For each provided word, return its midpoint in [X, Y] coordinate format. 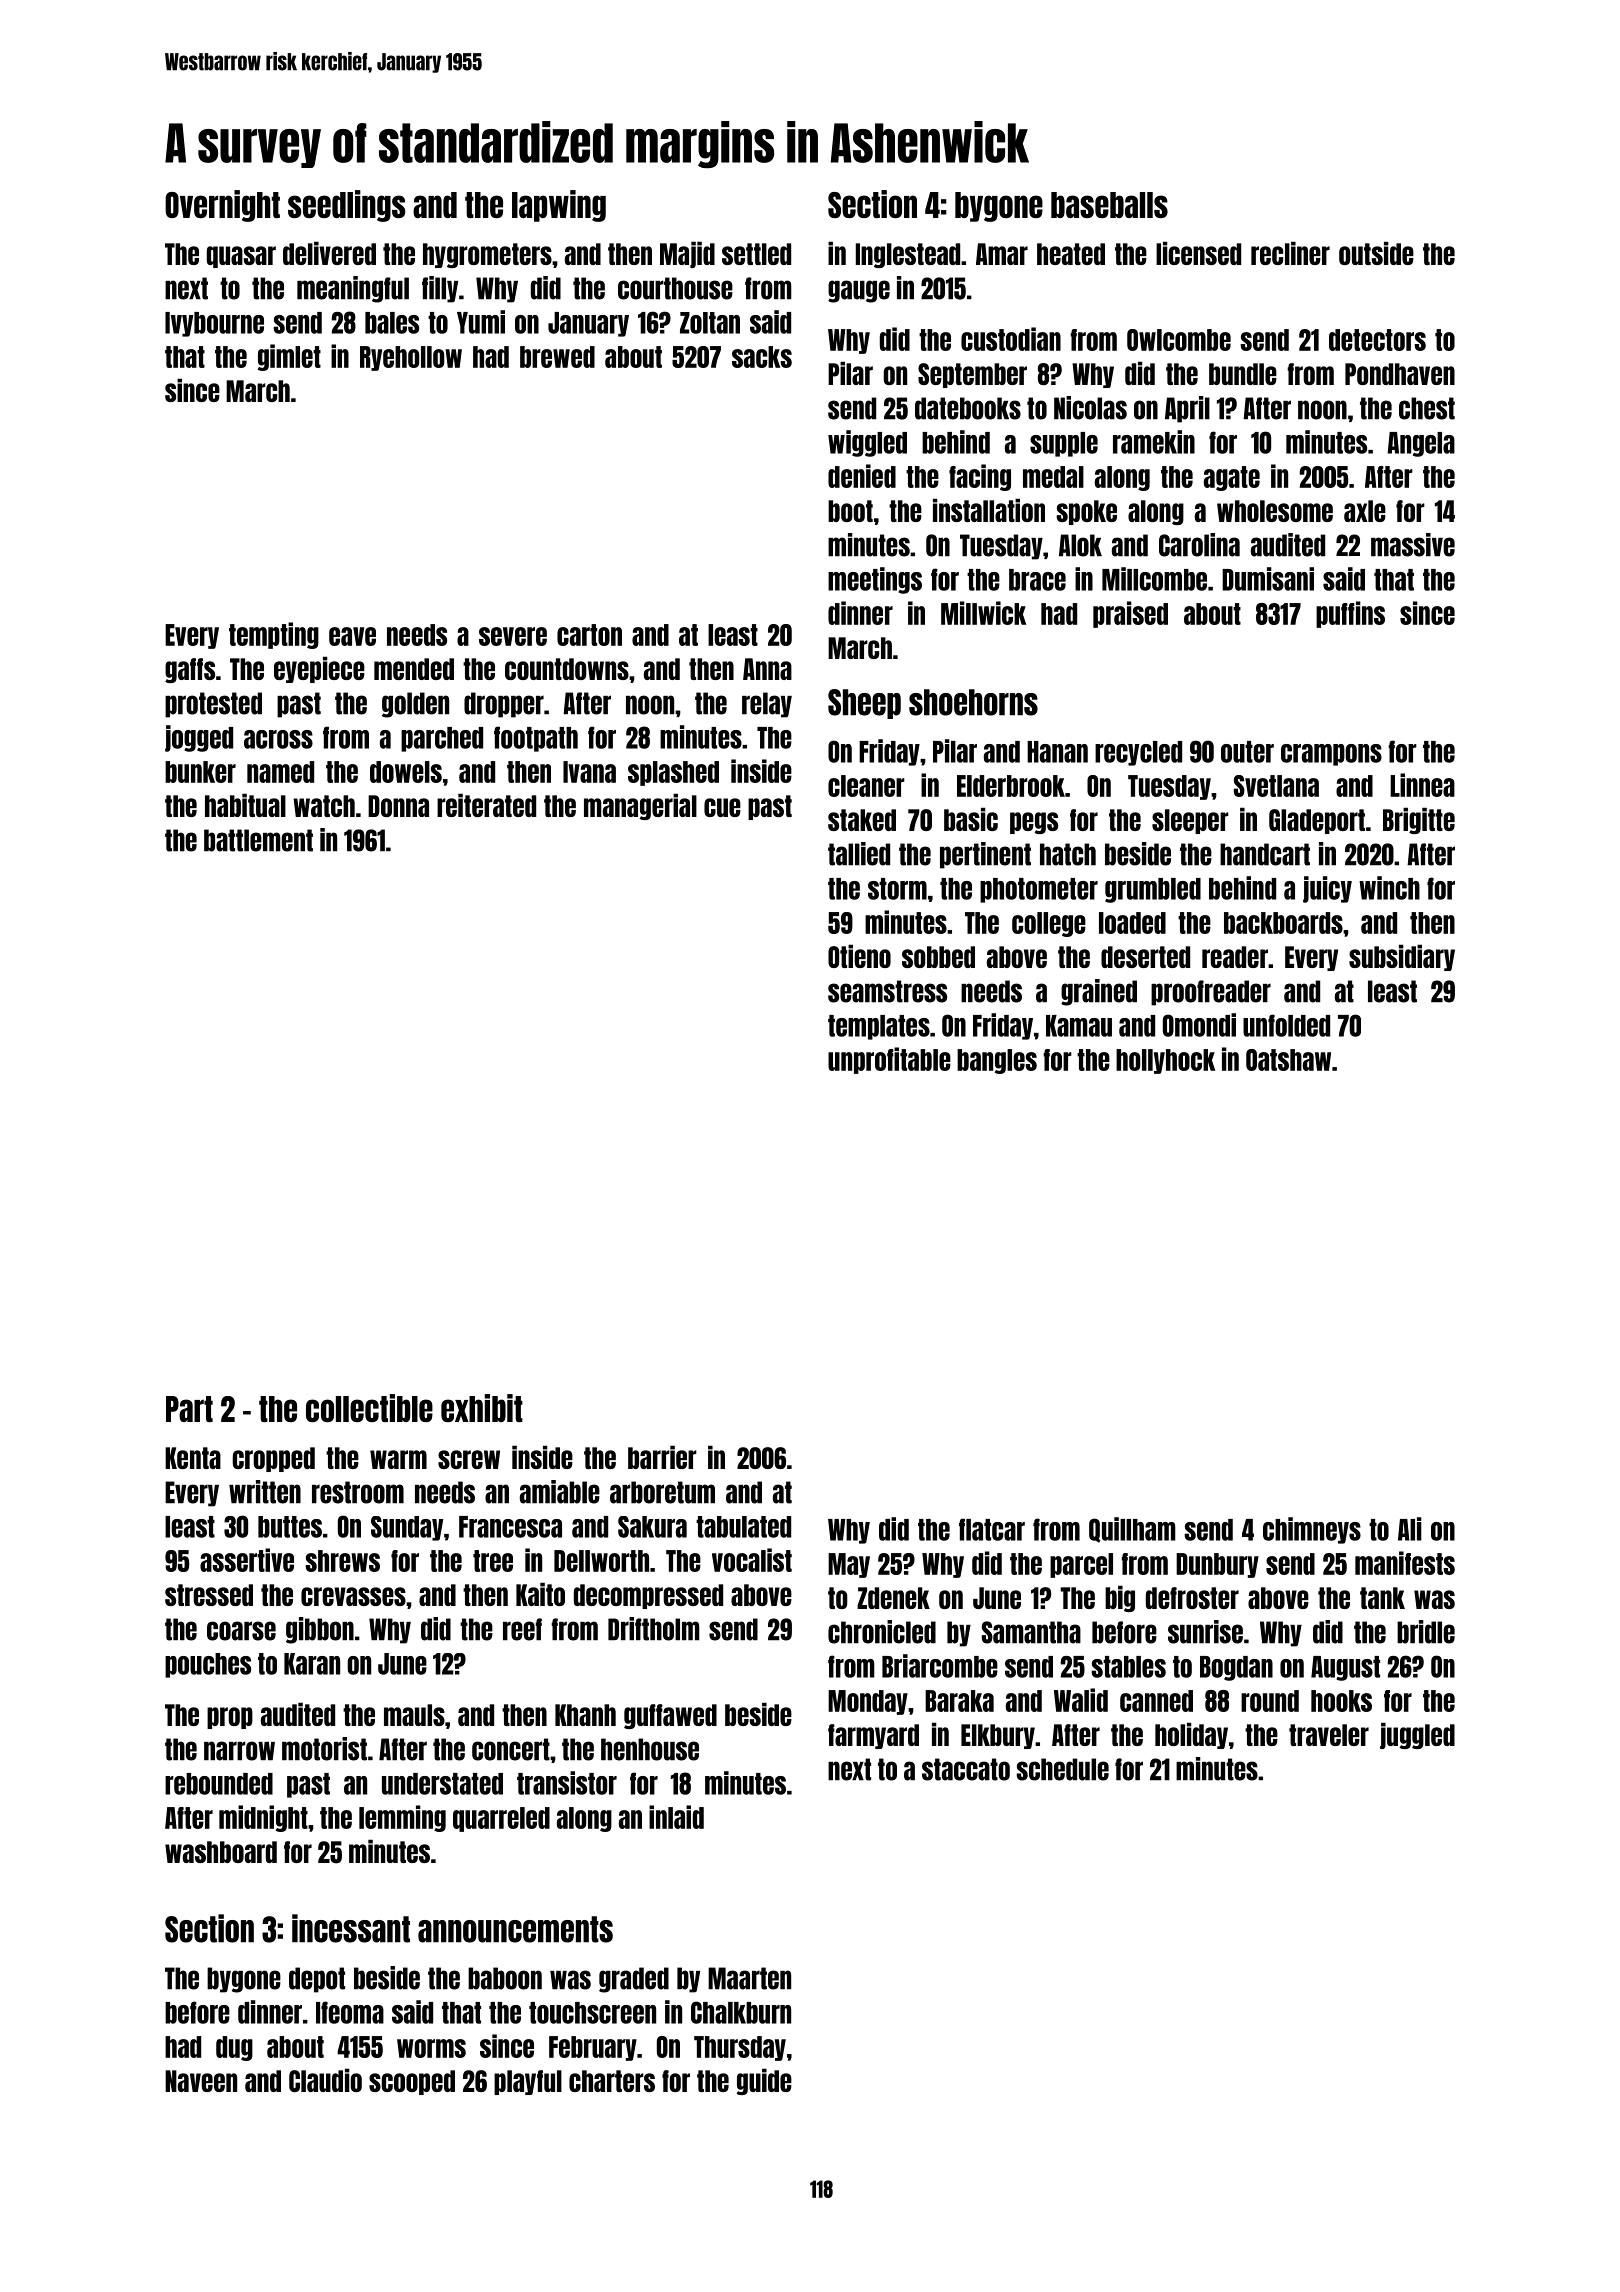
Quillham [1132, 1530]
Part [189, 1409]
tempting [274, 635]
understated [442, 1784]
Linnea [1422, 785]
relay [767, 705]
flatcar [992, 1529]
